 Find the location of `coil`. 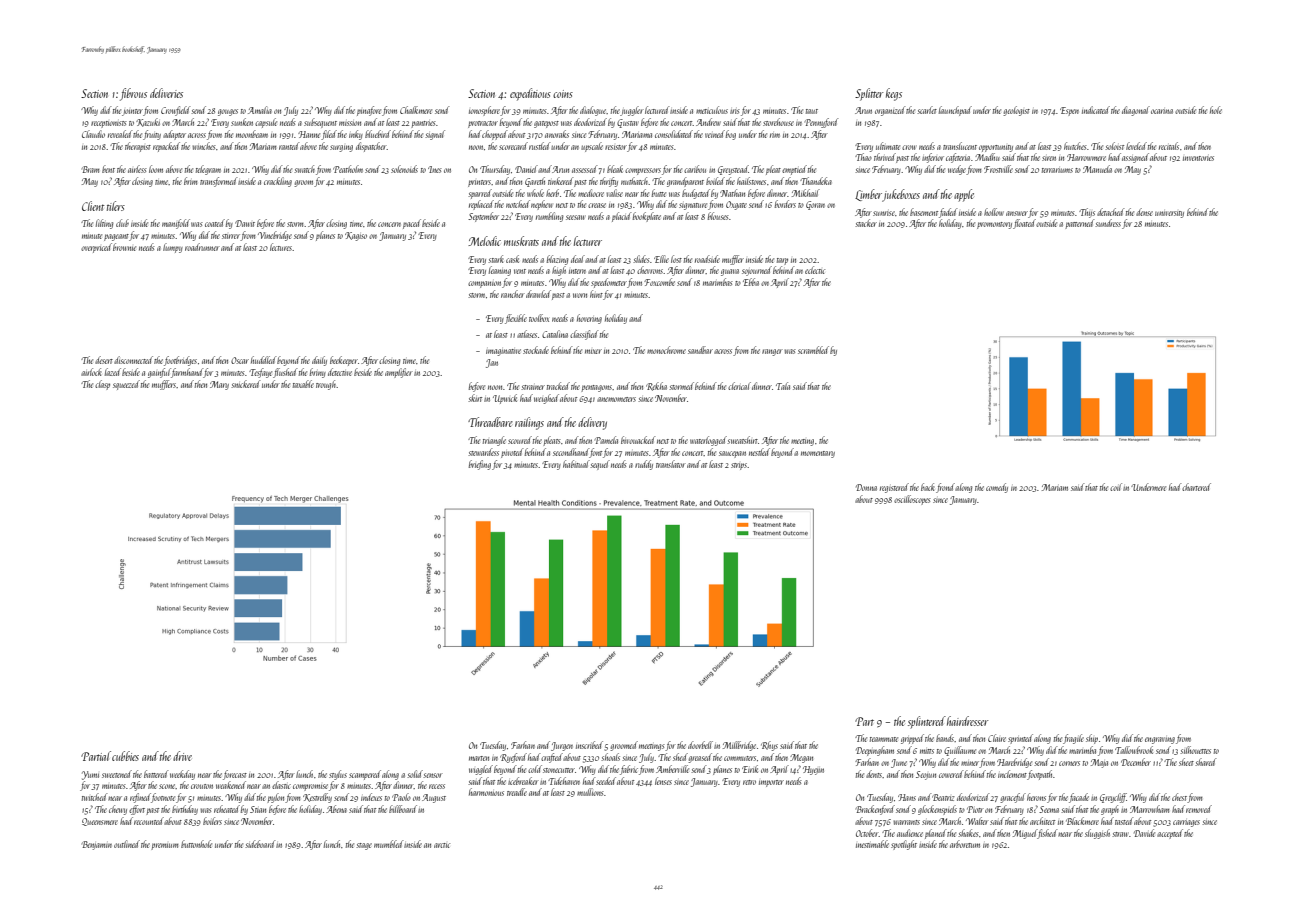

coil is located at coordinates (1116, 487).
